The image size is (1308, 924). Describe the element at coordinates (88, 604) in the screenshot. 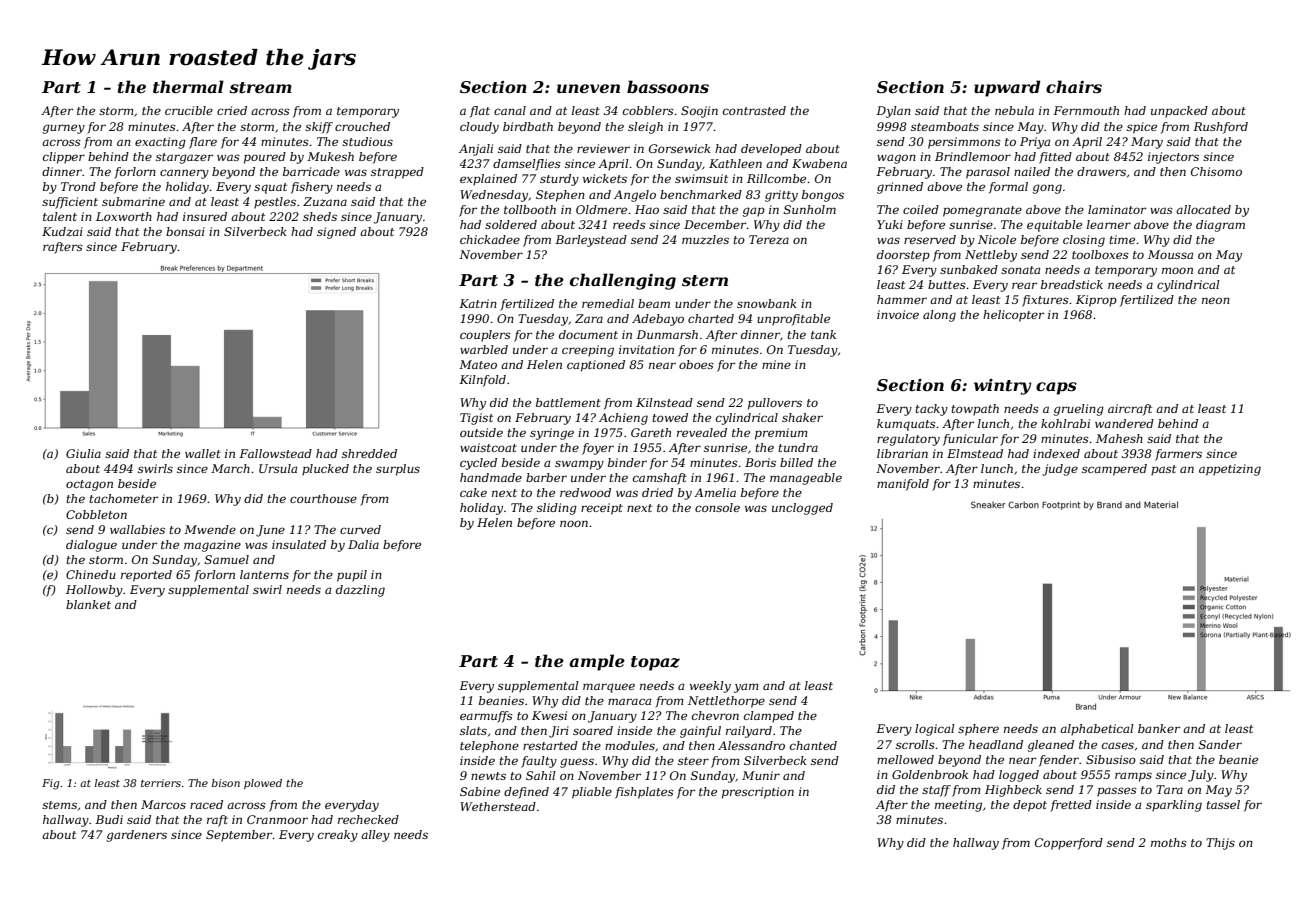

I see `blanket` at that location.
